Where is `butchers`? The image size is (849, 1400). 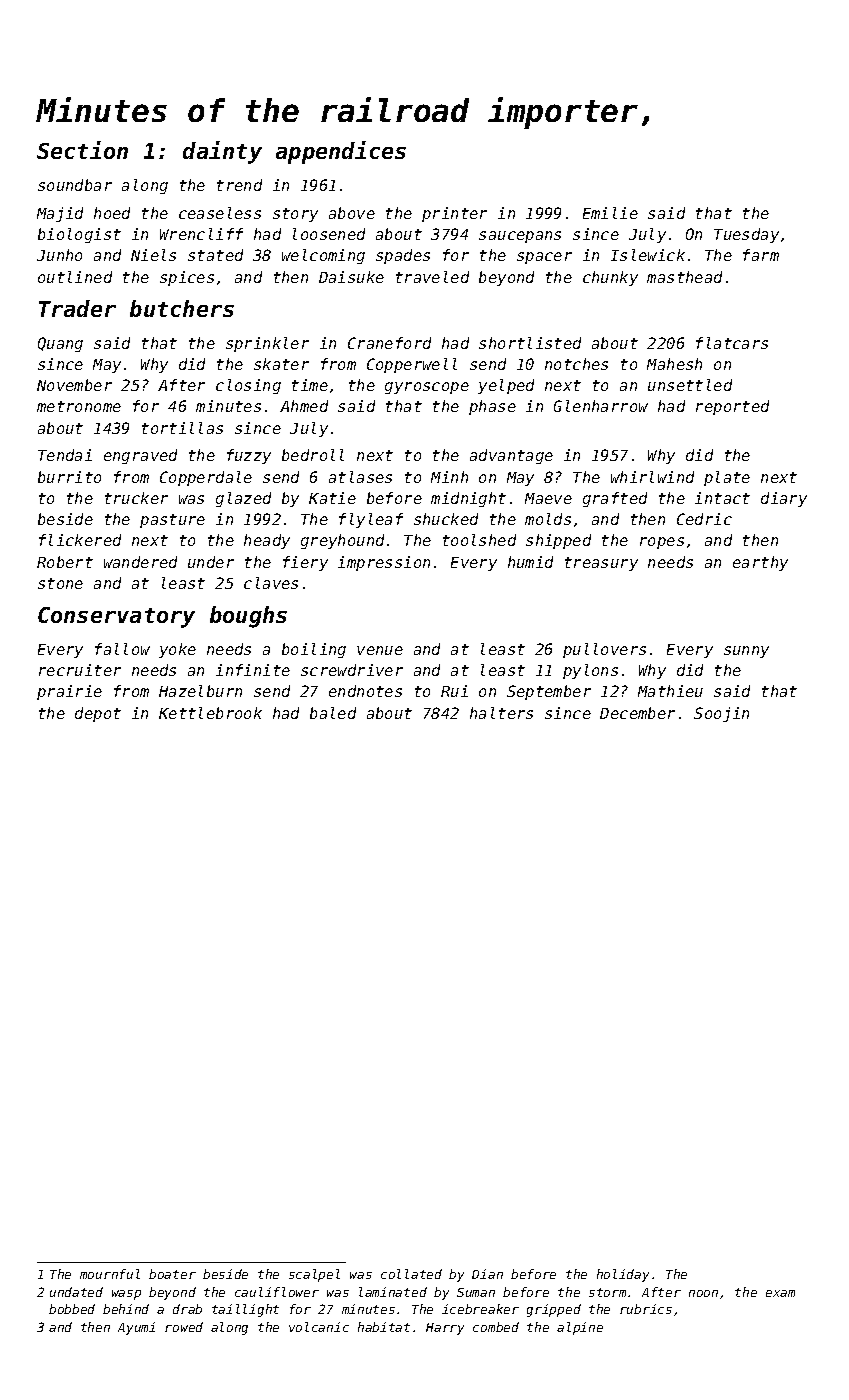 butchers is located at coordinates (182, 308).
